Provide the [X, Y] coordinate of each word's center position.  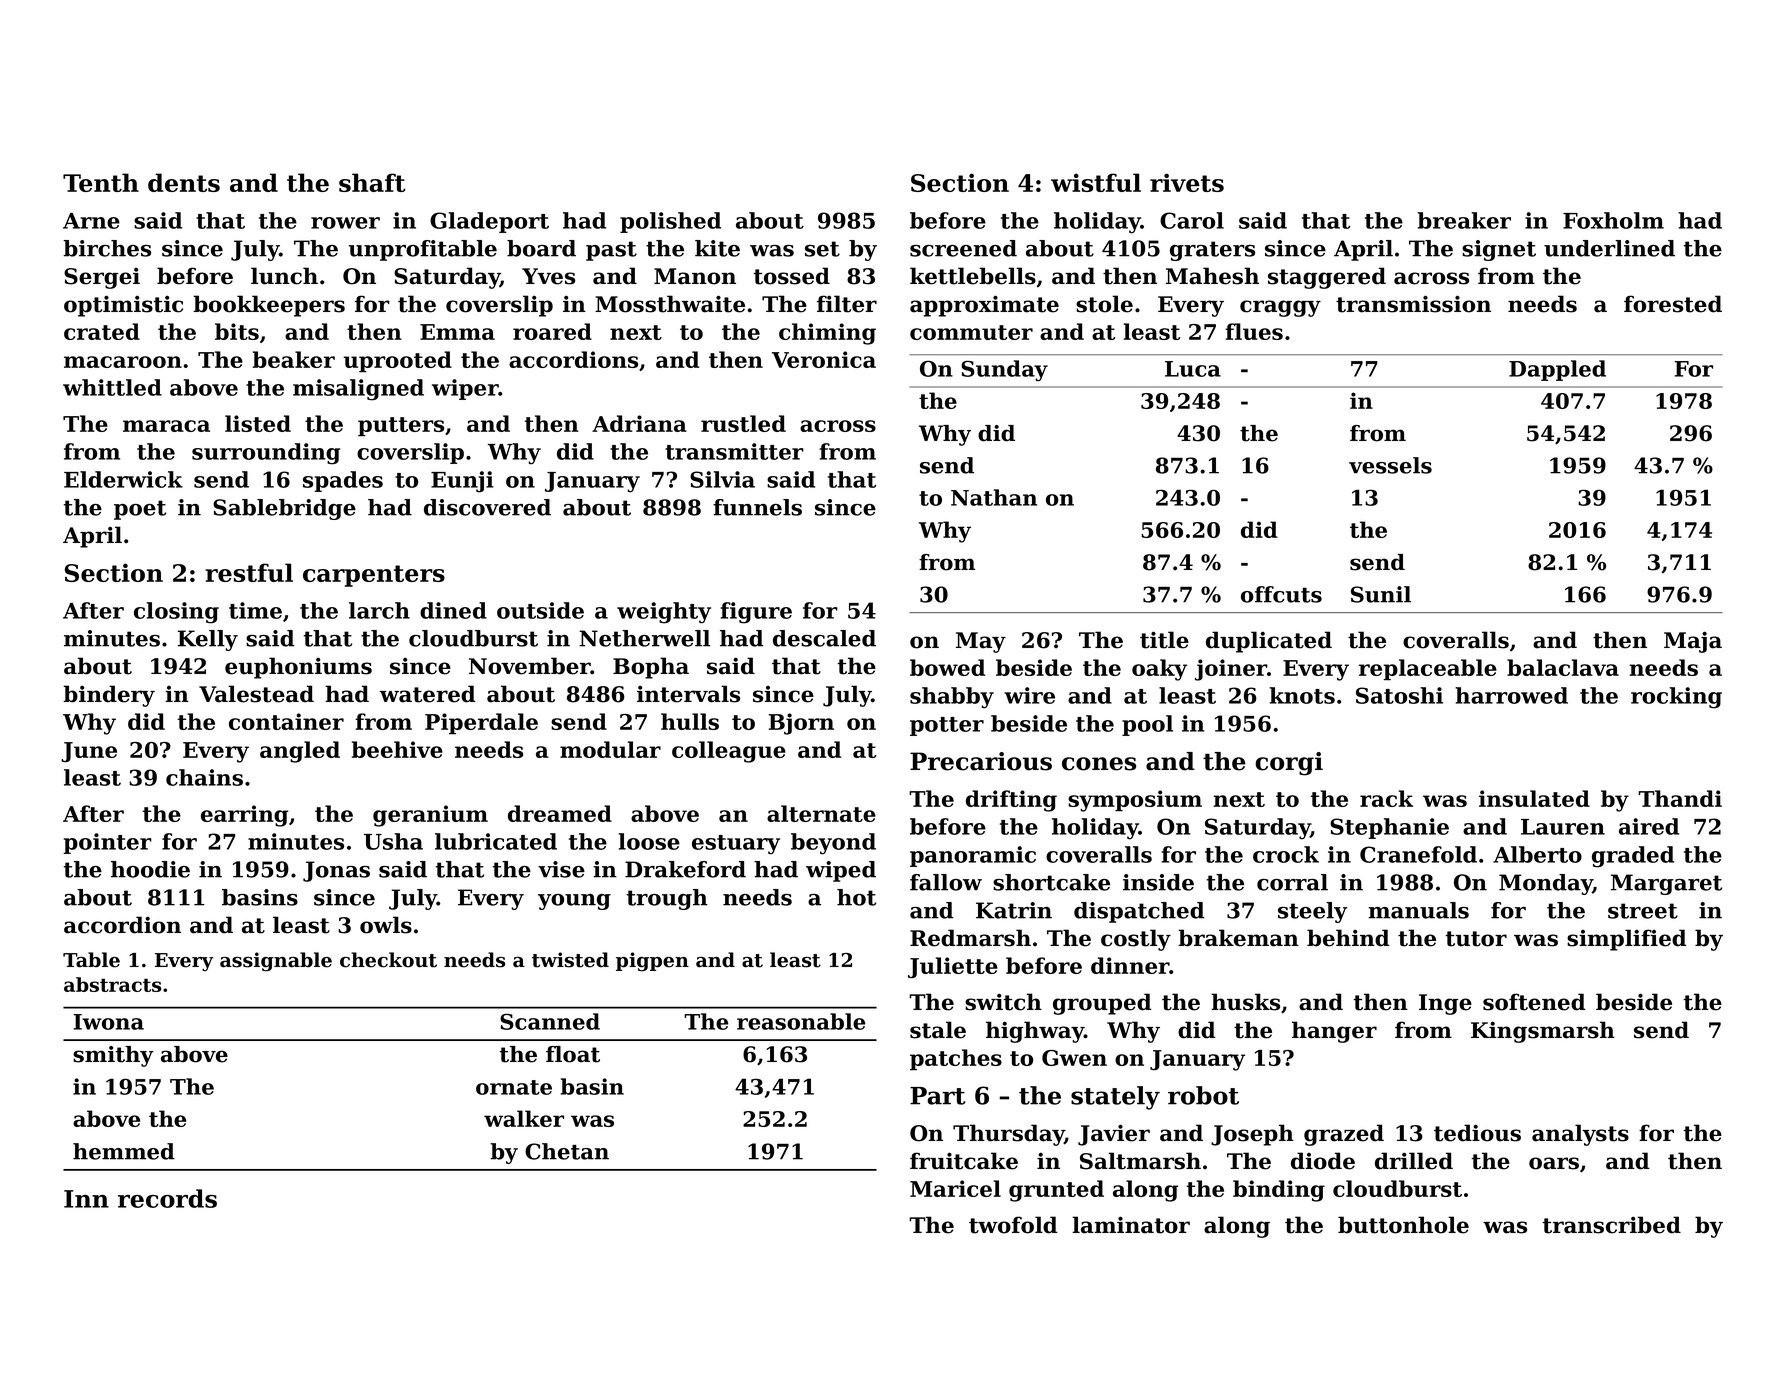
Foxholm [1613, 220]
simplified [1626, 940]
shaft [372, 182]
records [167, 1198]
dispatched [1139, 912]
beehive [397, 749]
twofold [1013, 1225]
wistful [1096, 182]
